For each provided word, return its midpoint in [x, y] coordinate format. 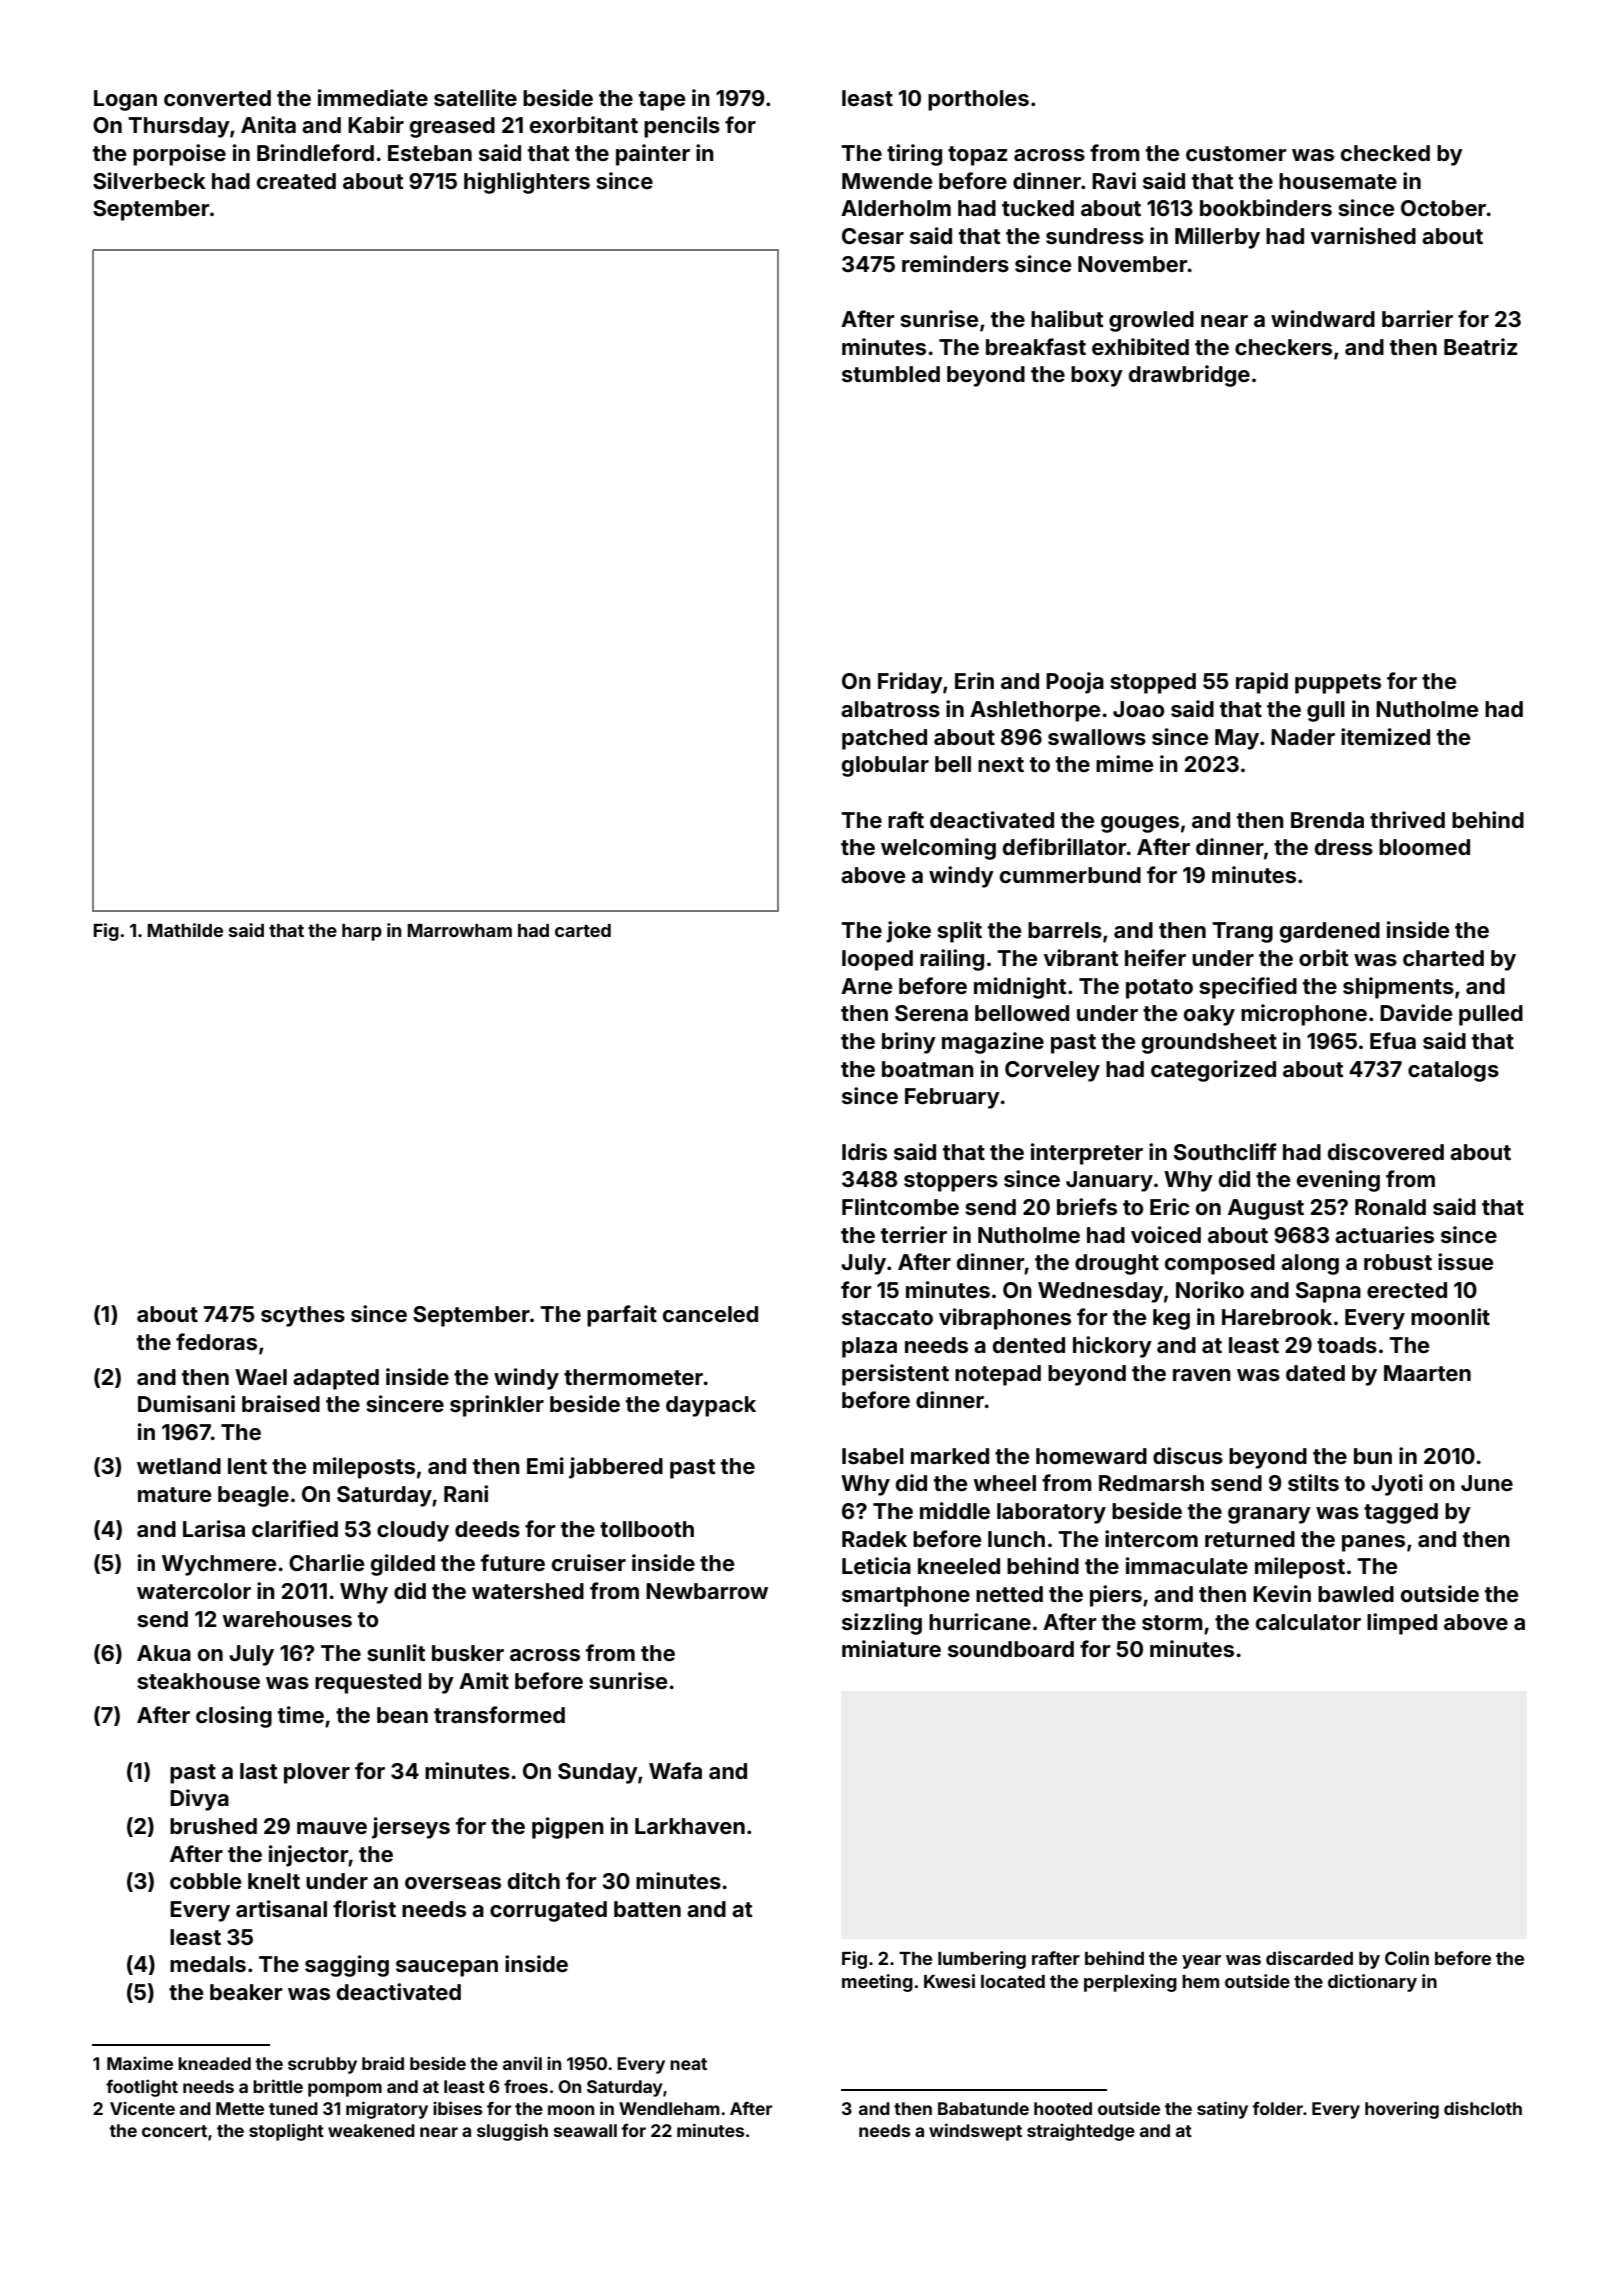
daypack [711, 1406]
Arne [866, 986]
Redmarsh [1151, 1483]
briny [909, 1043]
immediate [373, 97]
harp [362, 932]
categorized [1213, 1071]
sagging [347, 1966]
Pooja [1075, 683]
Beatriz [1481, 346]
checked [1385, 153]
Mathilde [185, 930]
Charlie [326, 1562]
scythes [303, 1316]
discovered [1386, 1151]
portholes [978, 100]
